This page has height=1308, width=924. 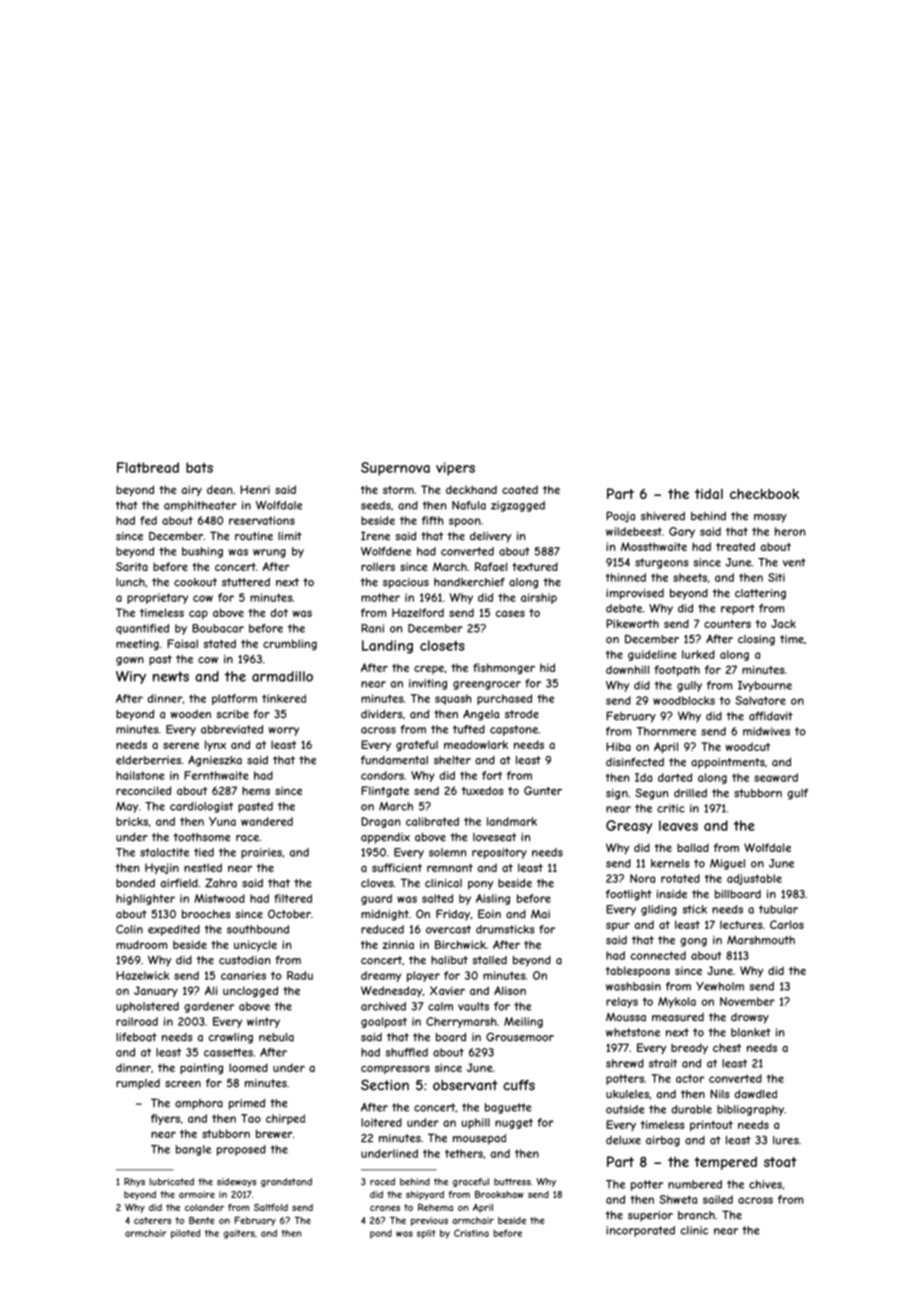 What do you see at coordinates (727, 624) in the page?
I see `counters` at bounding box center [727, 624].
